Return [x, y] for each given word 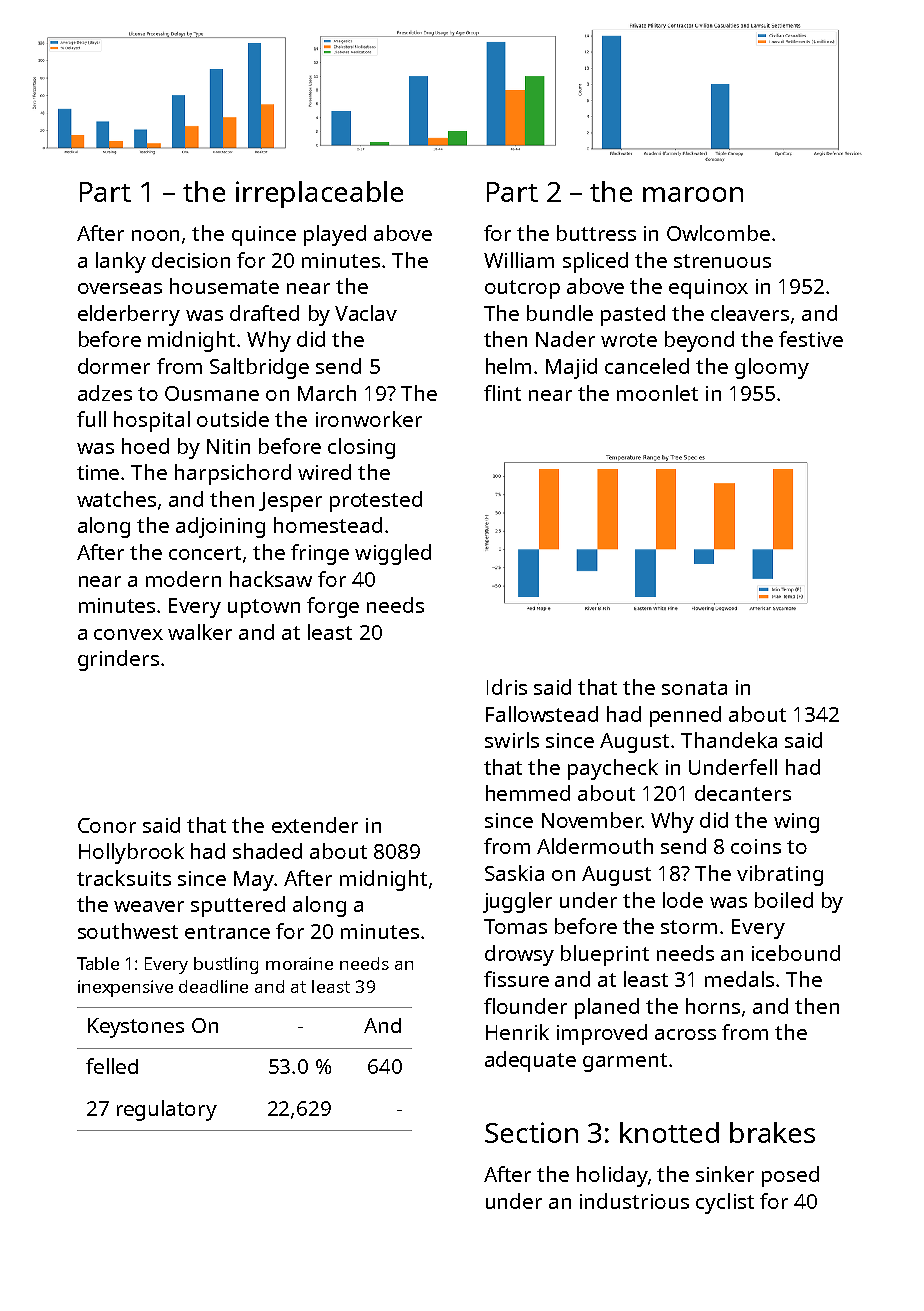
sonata [694, 688]
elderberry [129, 315]
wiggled [393, 554]
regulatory [167, 1110]
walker [200, 632]
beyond [699, 341]
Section [531, 1132]
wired [324, 472]
